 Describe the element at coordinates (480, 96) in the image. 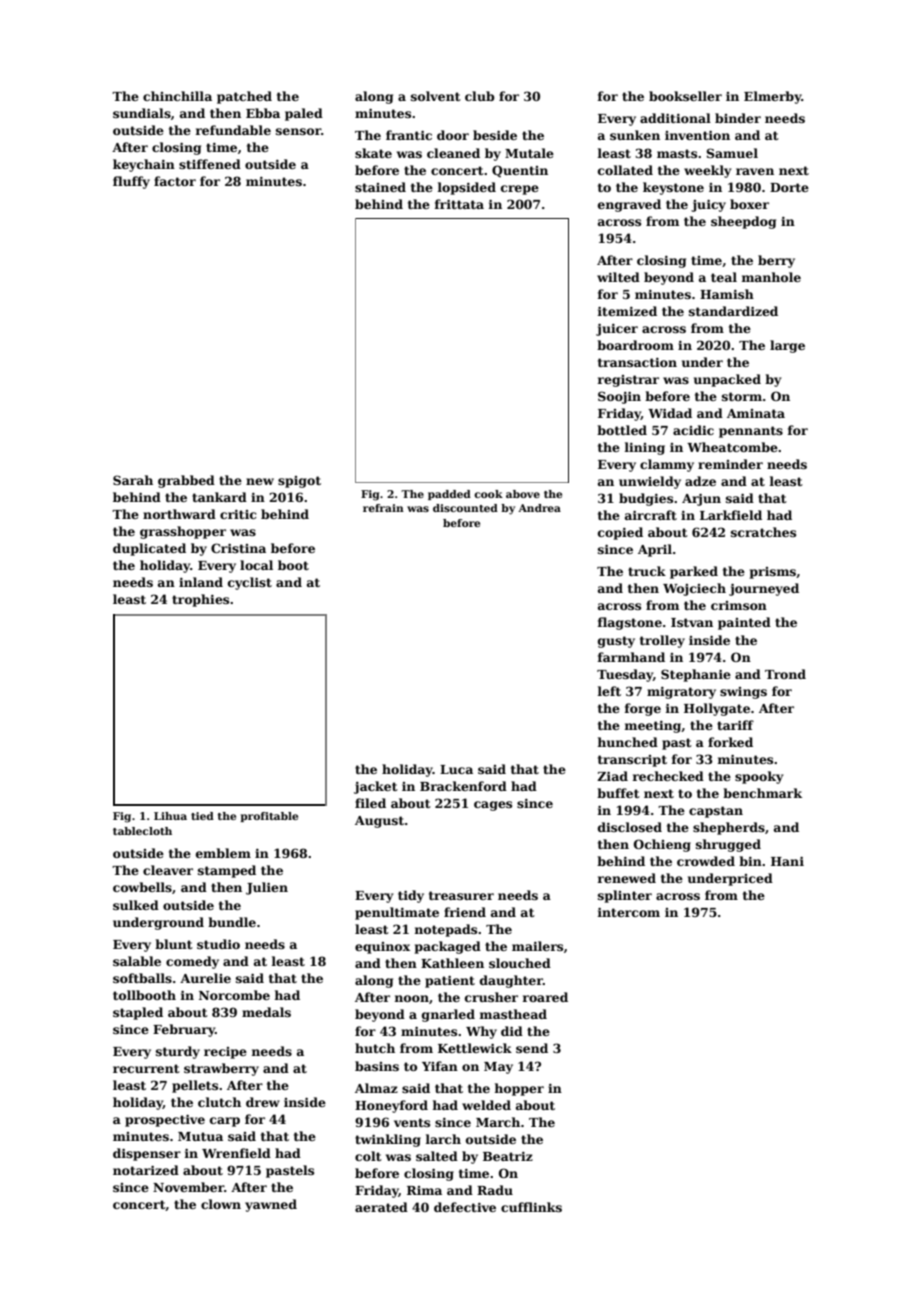

I see `club` at that location.
